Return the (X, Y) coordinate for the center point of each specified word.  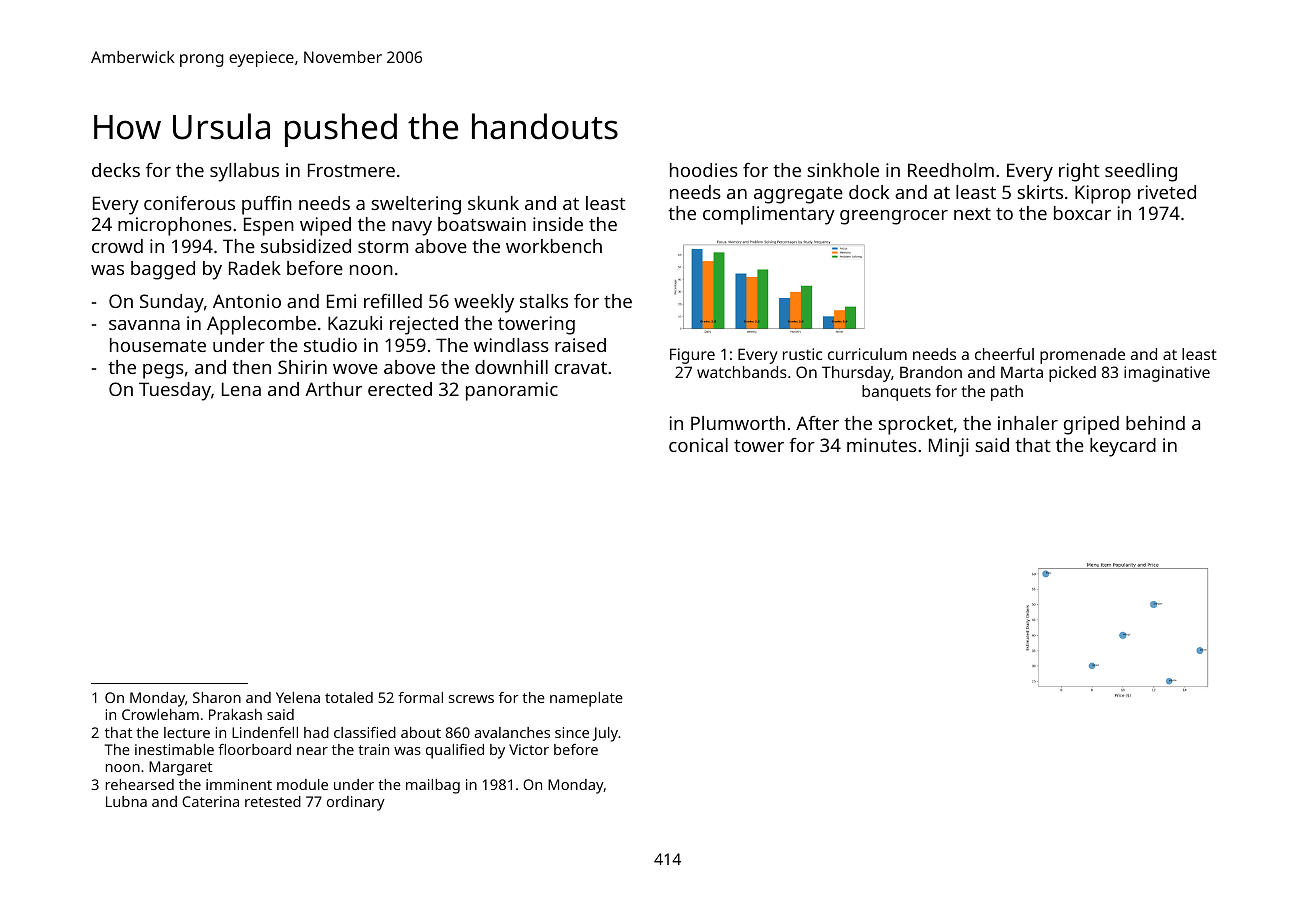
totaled (349, 697)
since (572, 732)
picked (1072, 374)
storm (383, 247)
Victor (529, 749)
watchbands (742, 372)
